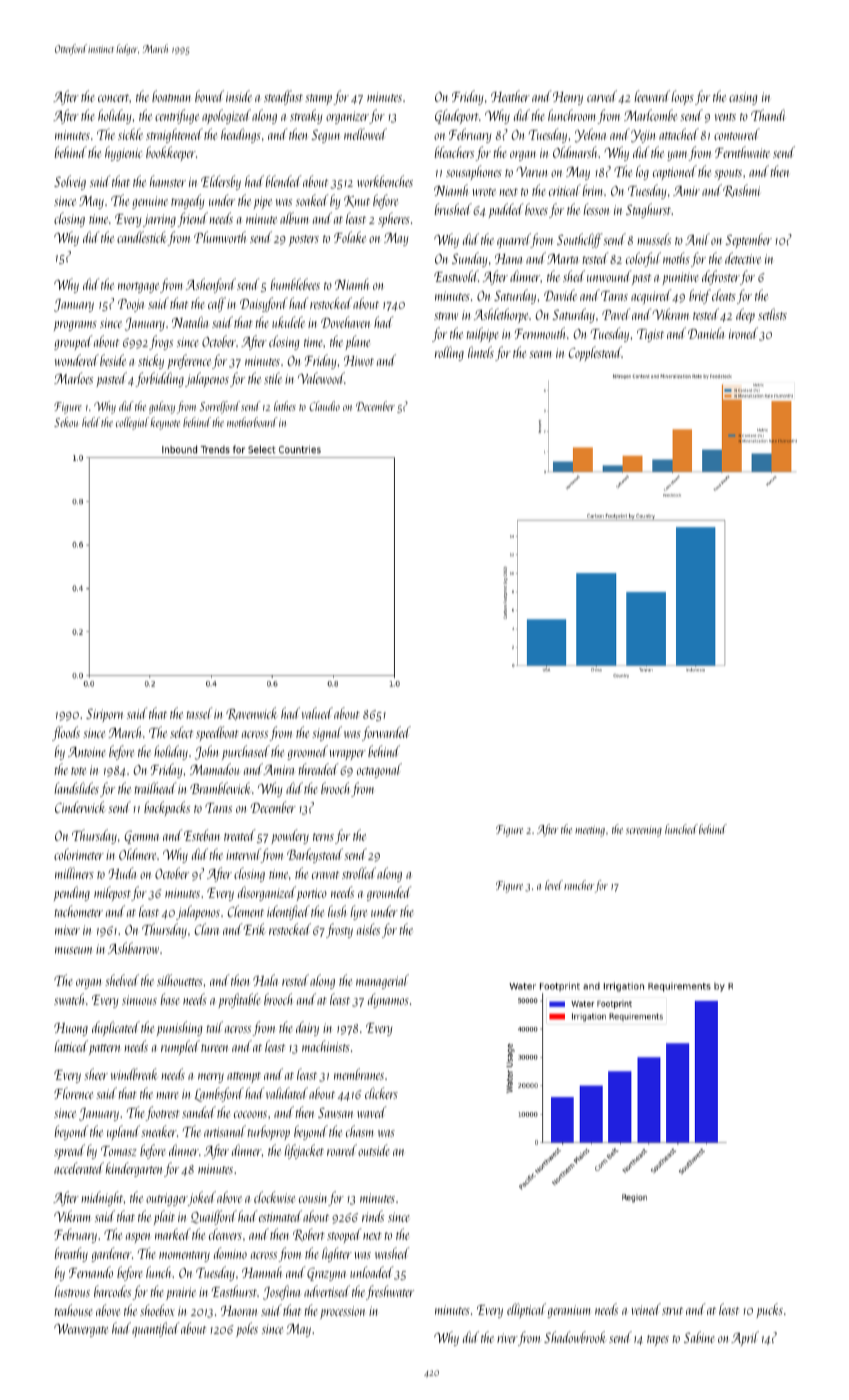  I want to click on lesson, so click(596, 209).
